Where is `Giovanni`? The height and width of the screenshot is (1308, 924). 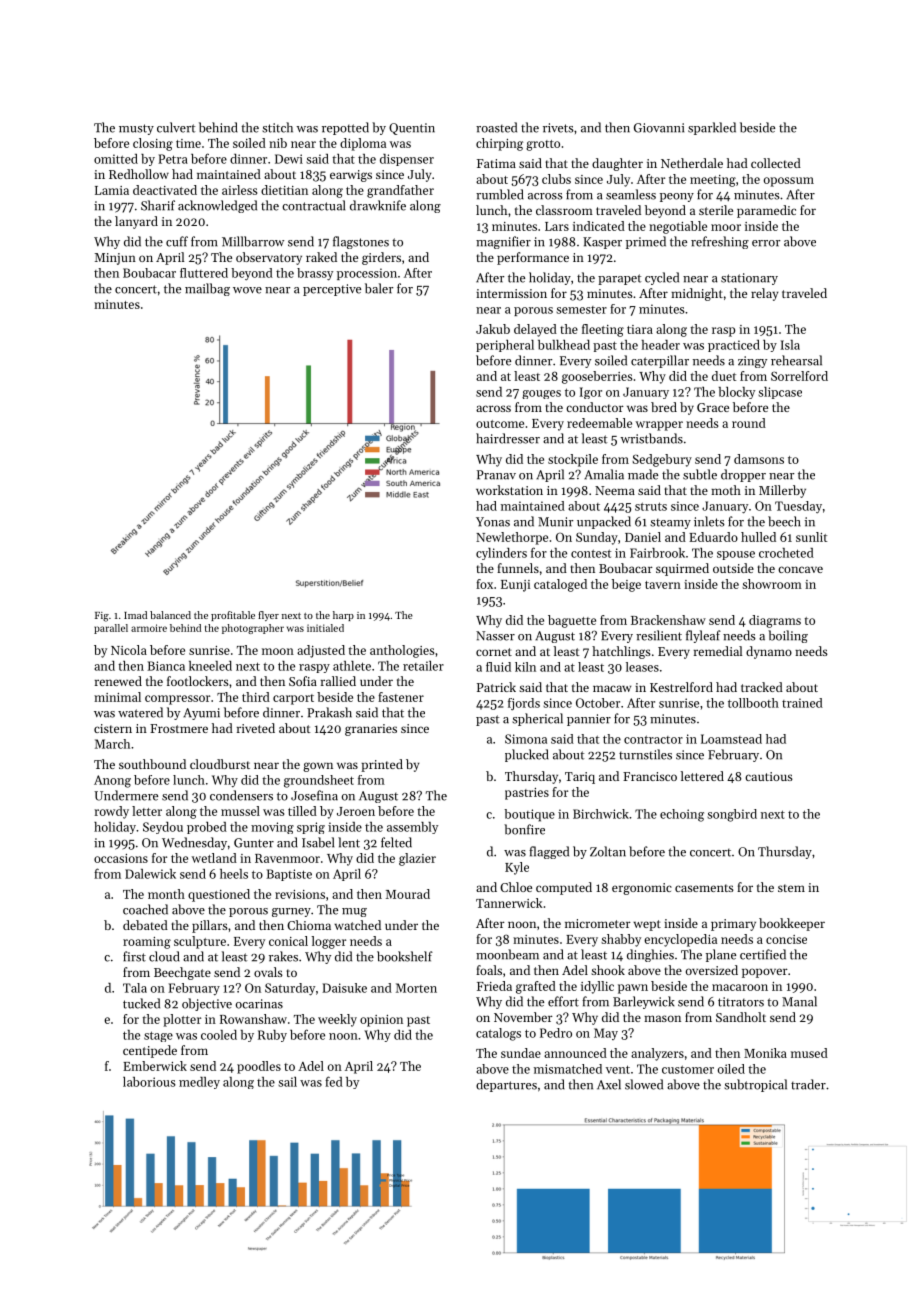 Giovanni is located at coordinates (659, 128).
